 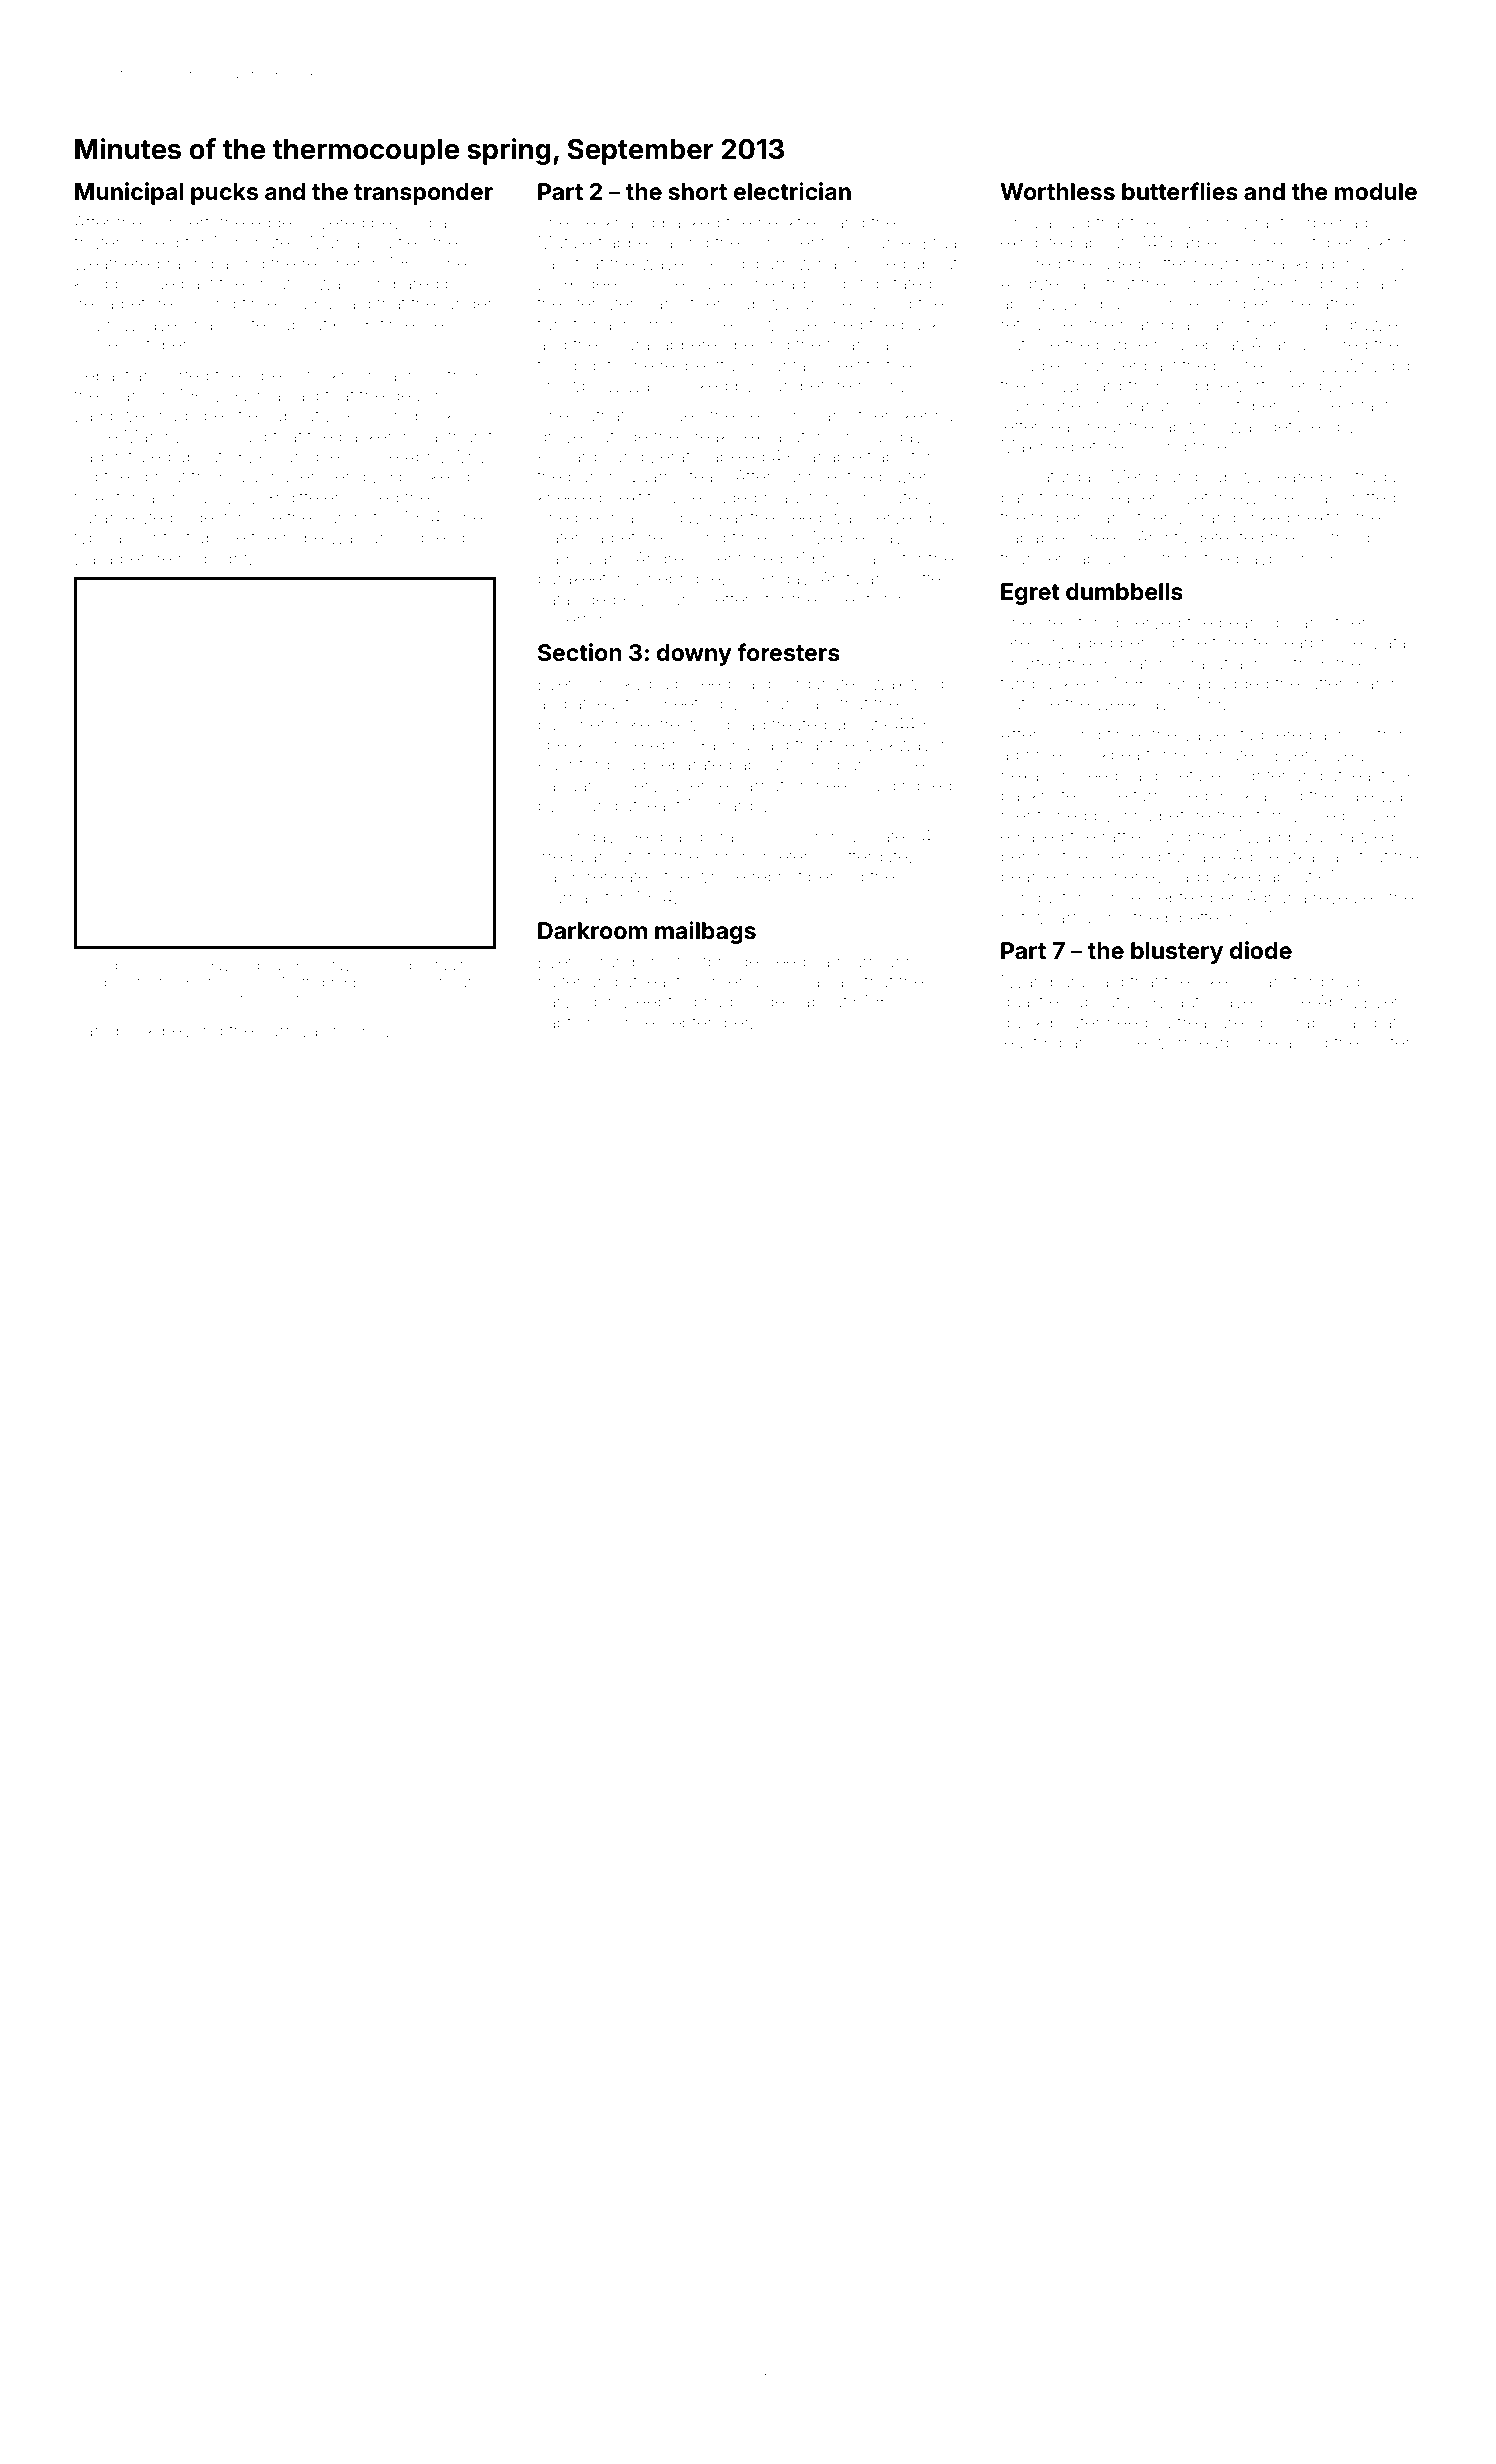 I want to click on Ivan, so click(x=779, y=387).
